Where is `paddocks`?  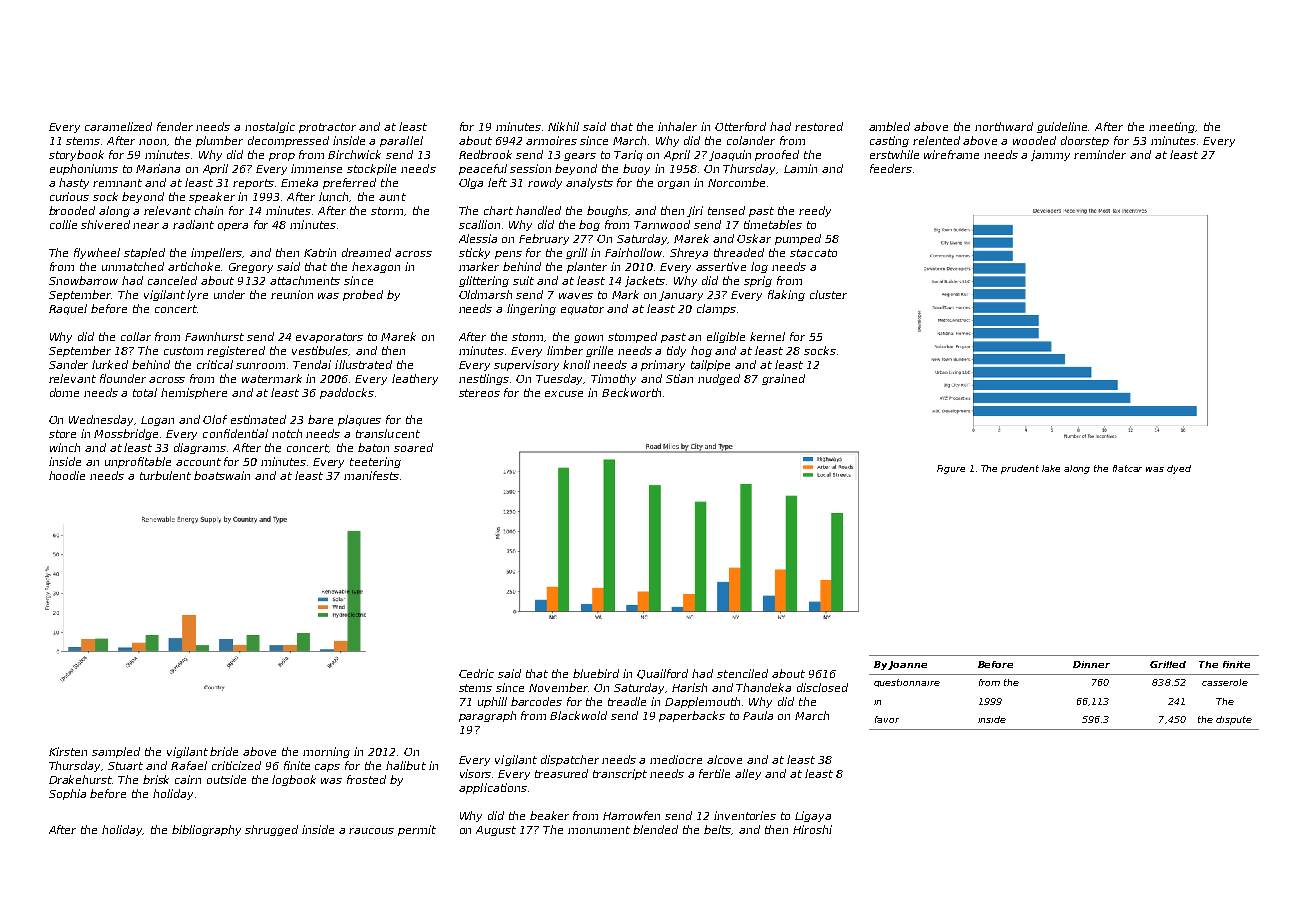 paddocks is located at coordinates (347, 393).
